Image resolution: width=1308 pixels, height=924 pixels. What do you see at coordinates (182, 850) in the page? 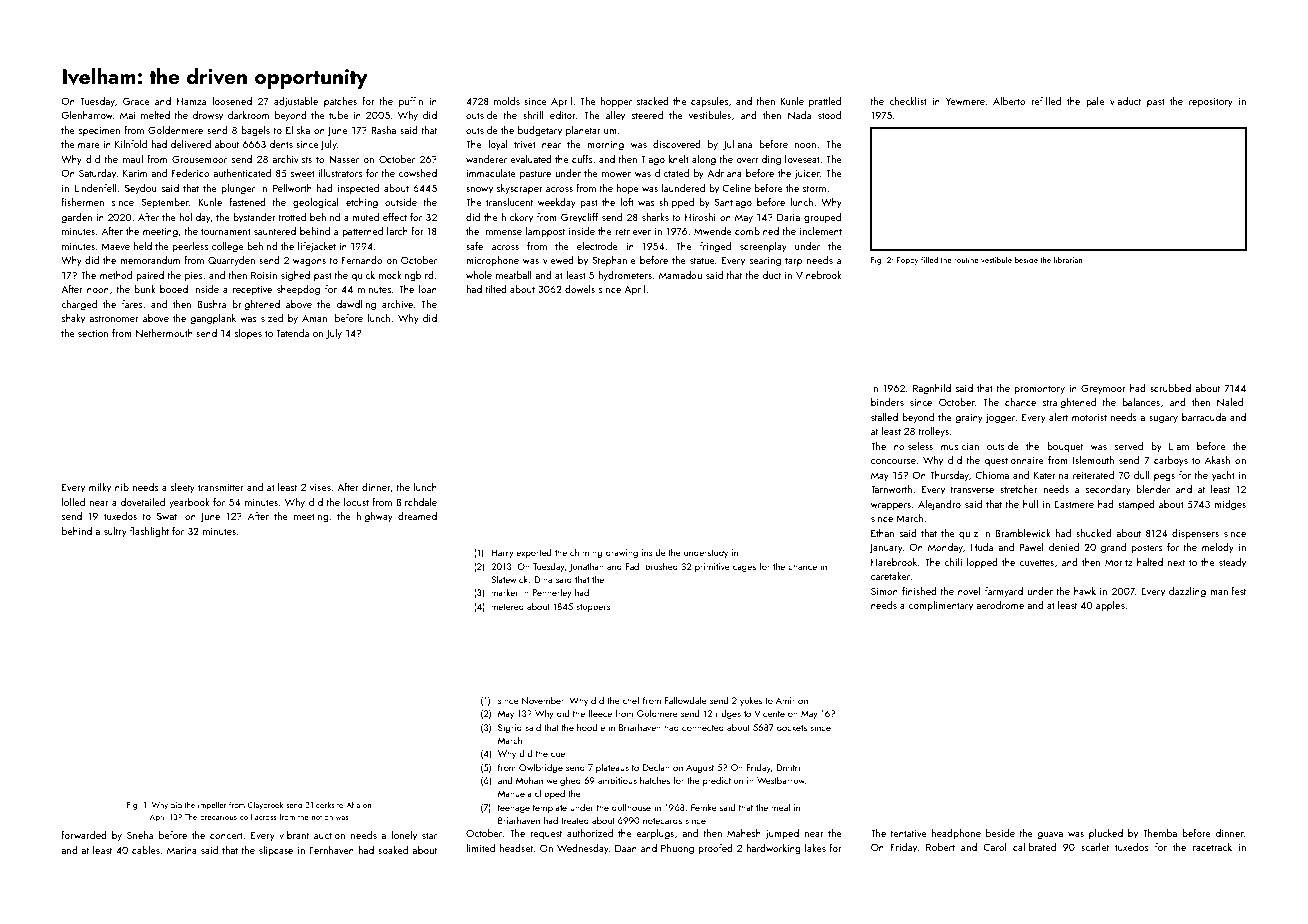
I see `Marina` at bounding box center [182, 850].
